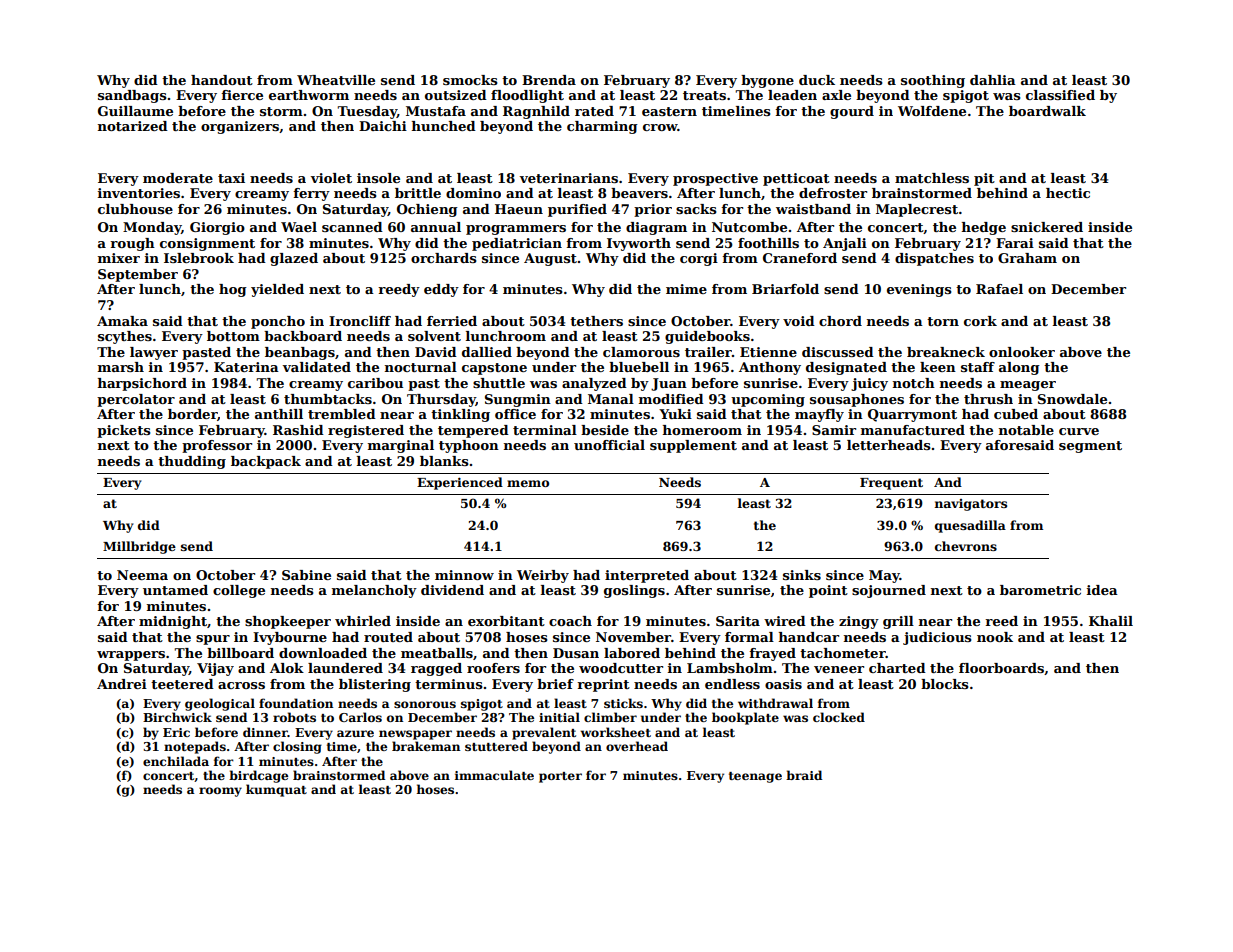  I want to click on overhead, so click(637, 746).
